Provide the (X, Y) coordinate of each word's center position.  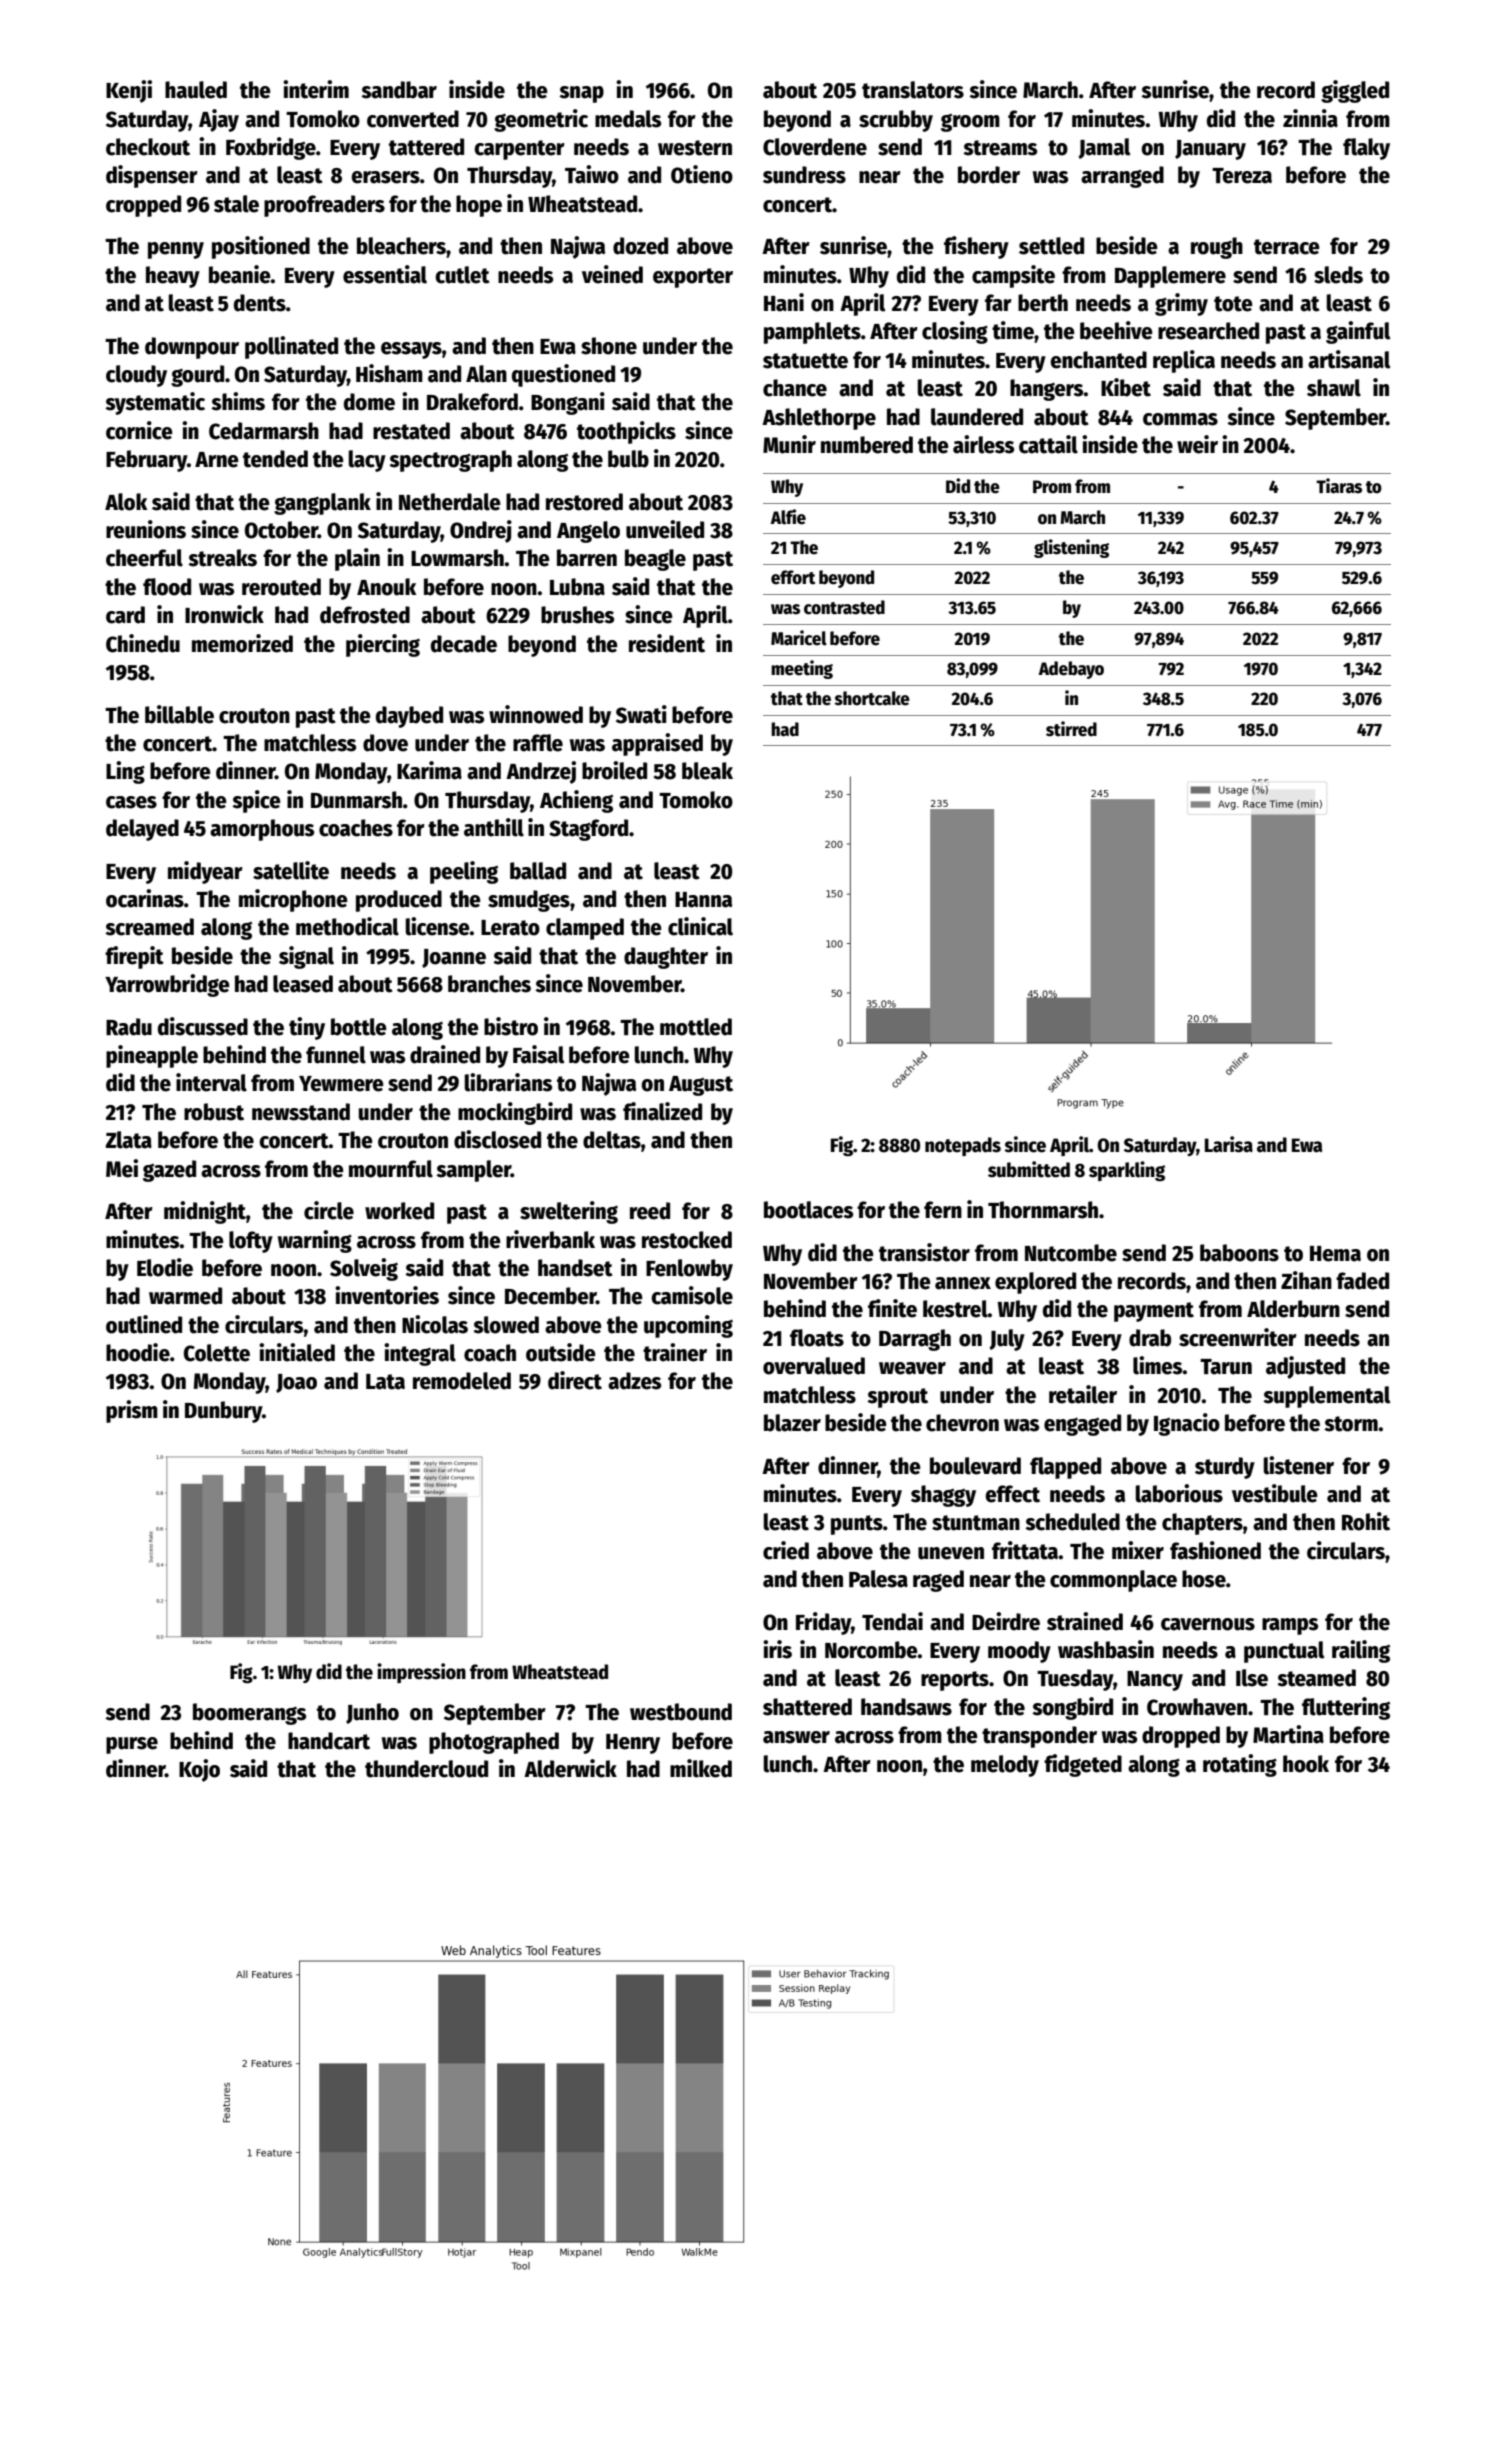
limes (1158, 1365)
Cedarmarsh (264, 431)
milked (701, 1768)
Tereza (1242, 176)
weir (1197, 444)
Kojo (199, 1770)
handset (575, 1268)
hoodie (138, 1352)
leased (303, 984)
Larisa (1229, 1144)
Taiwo (592, 174)
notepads (963, 1146)
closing (955, 332)
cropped (143, 206)
